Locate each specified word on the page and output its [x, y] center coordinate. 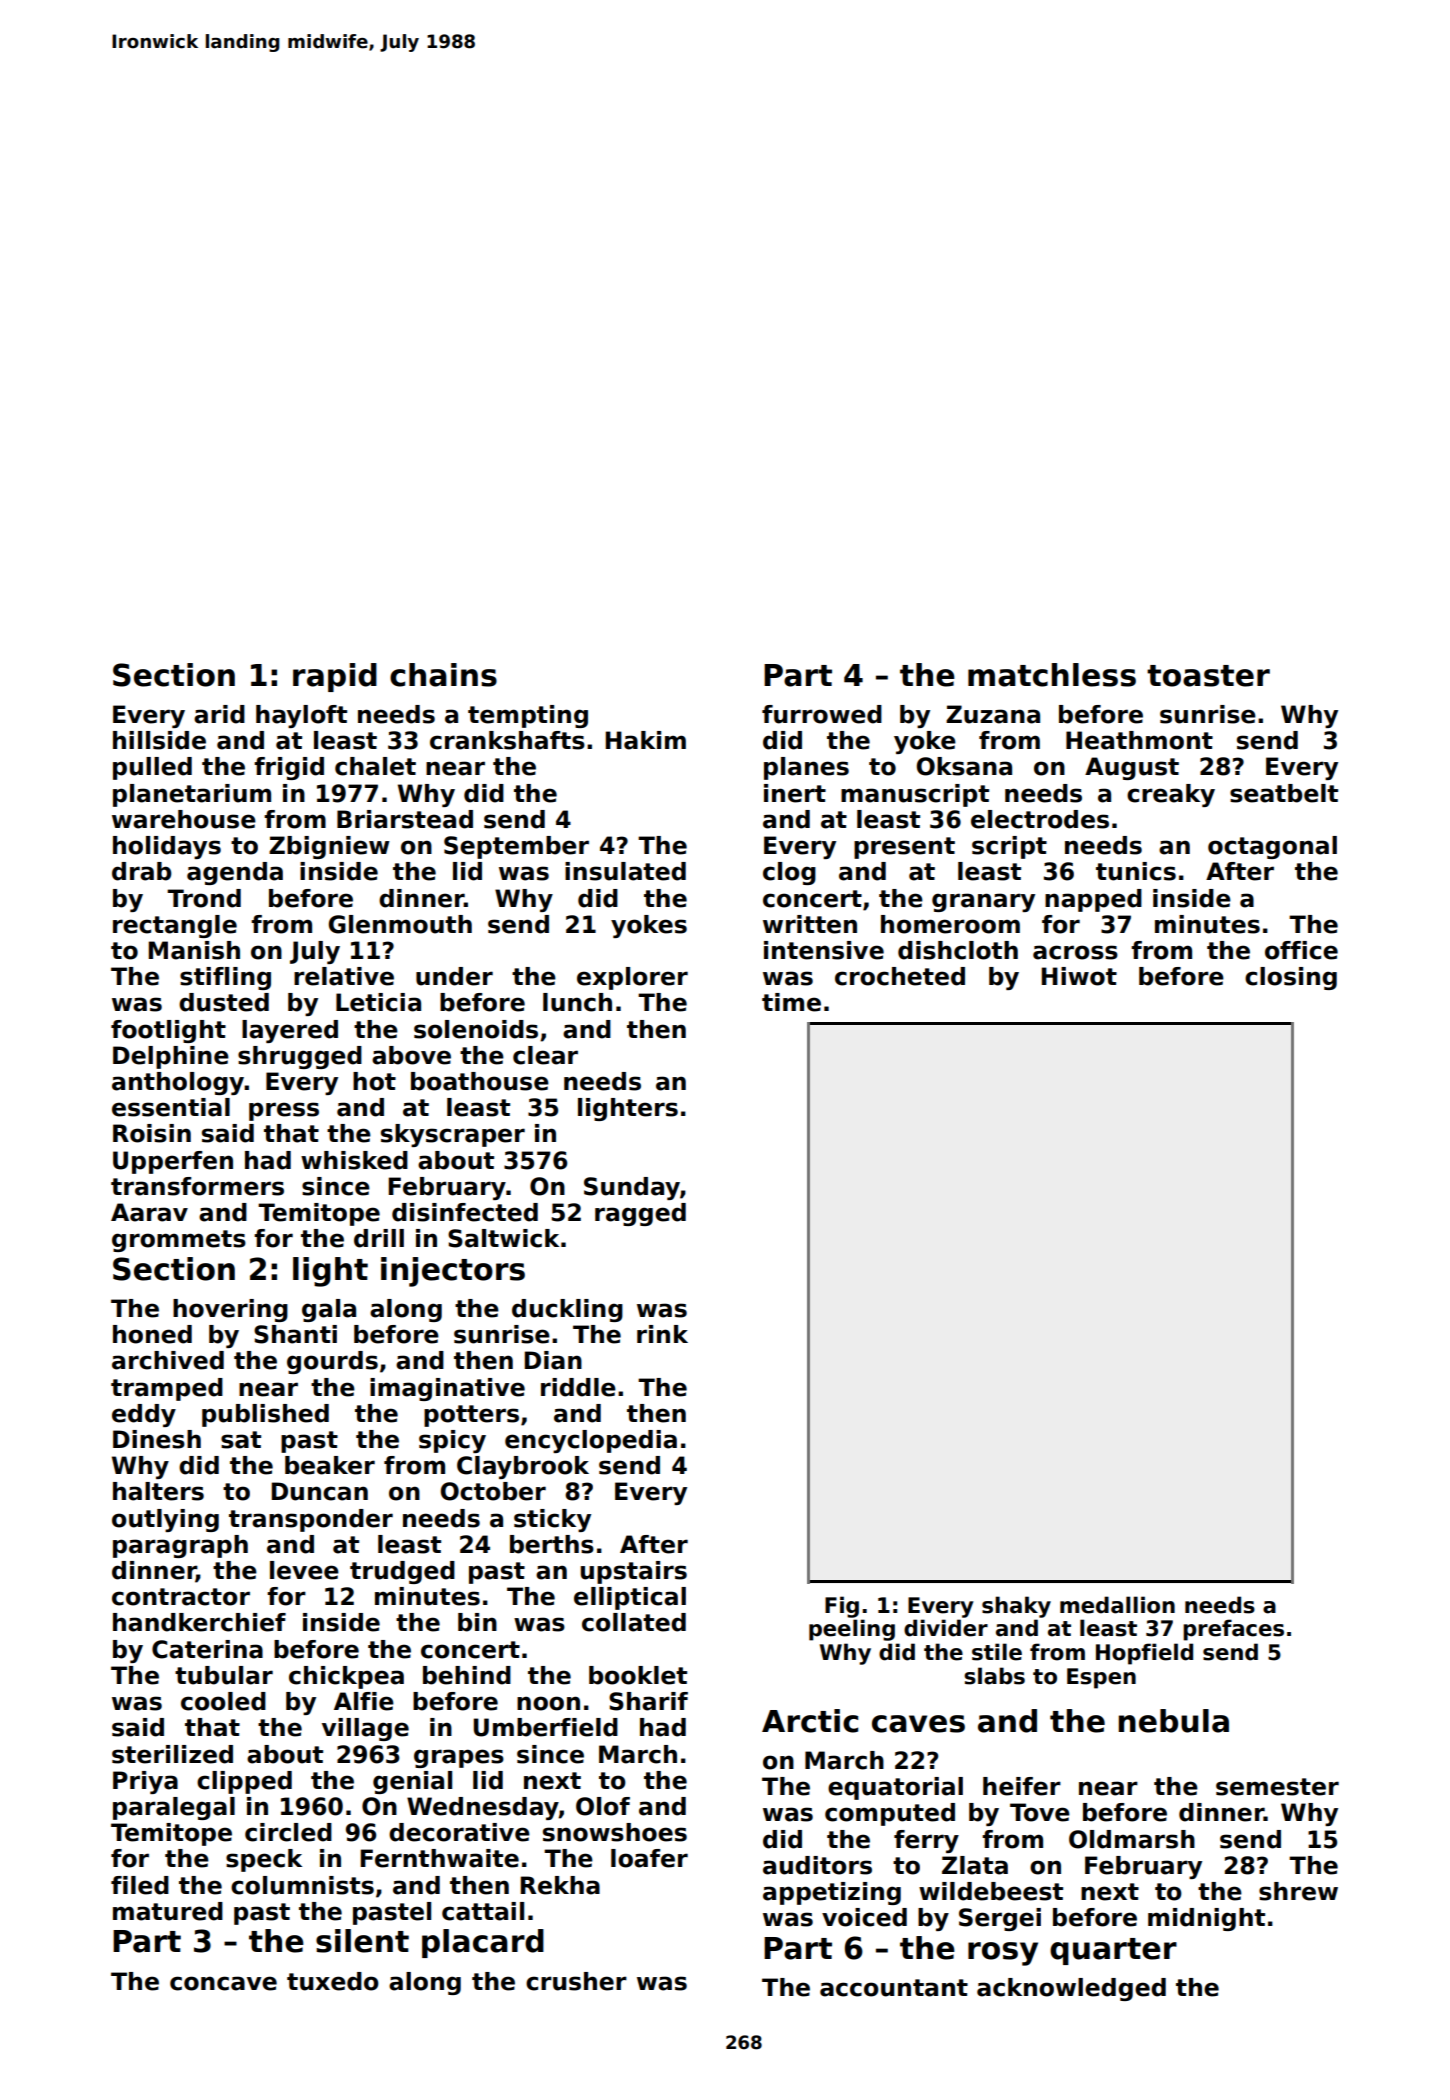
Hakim [645, 740]
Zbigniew [329, 847]
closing [1291, 978]
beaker [330, 1465]
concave [223, 1983]
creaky [1171, 795]
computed [890, 1814]
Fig [842, 1607]
